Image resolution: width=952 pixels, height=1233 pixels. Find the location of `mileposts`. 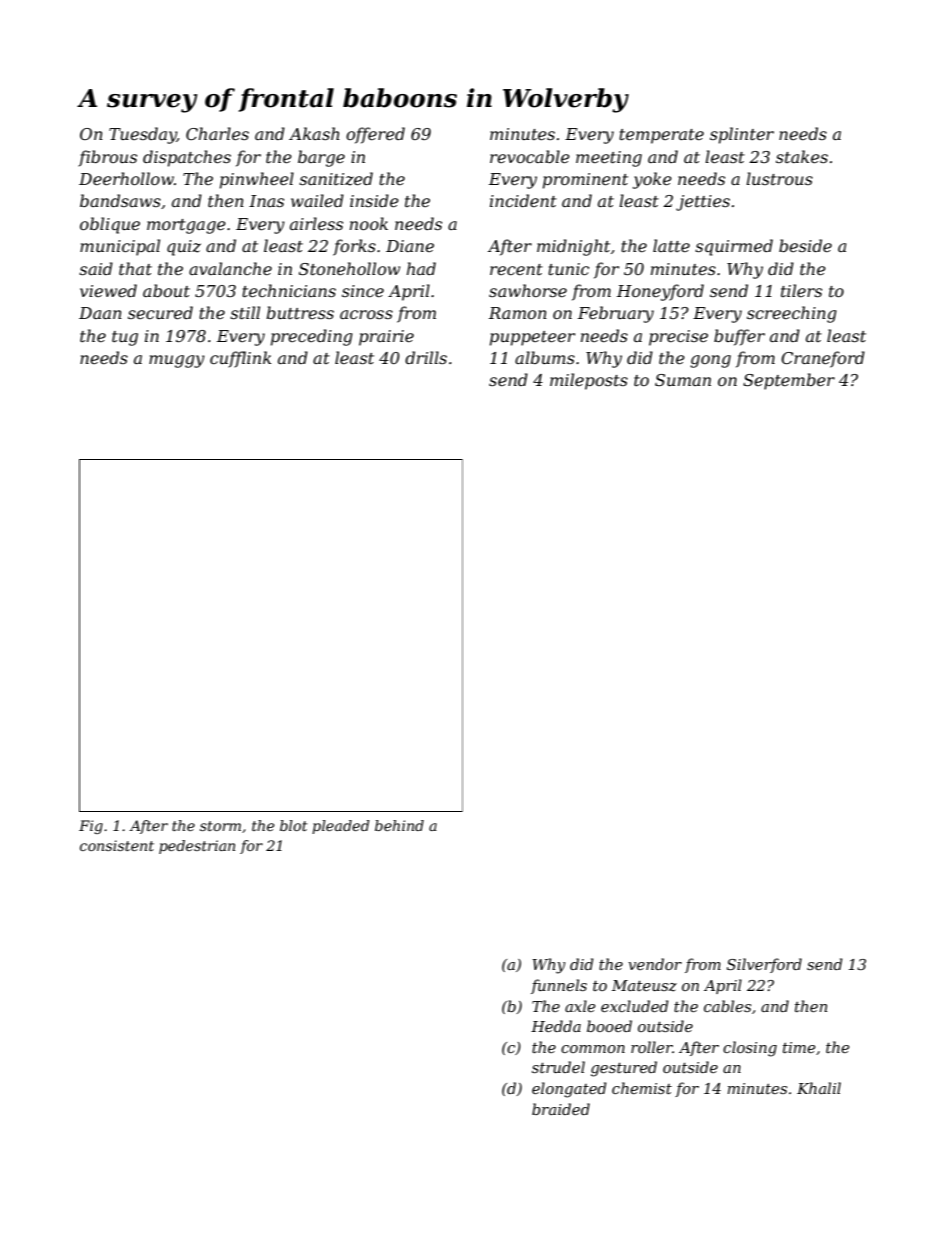

mileposts is located at coordinates (589, 381).
